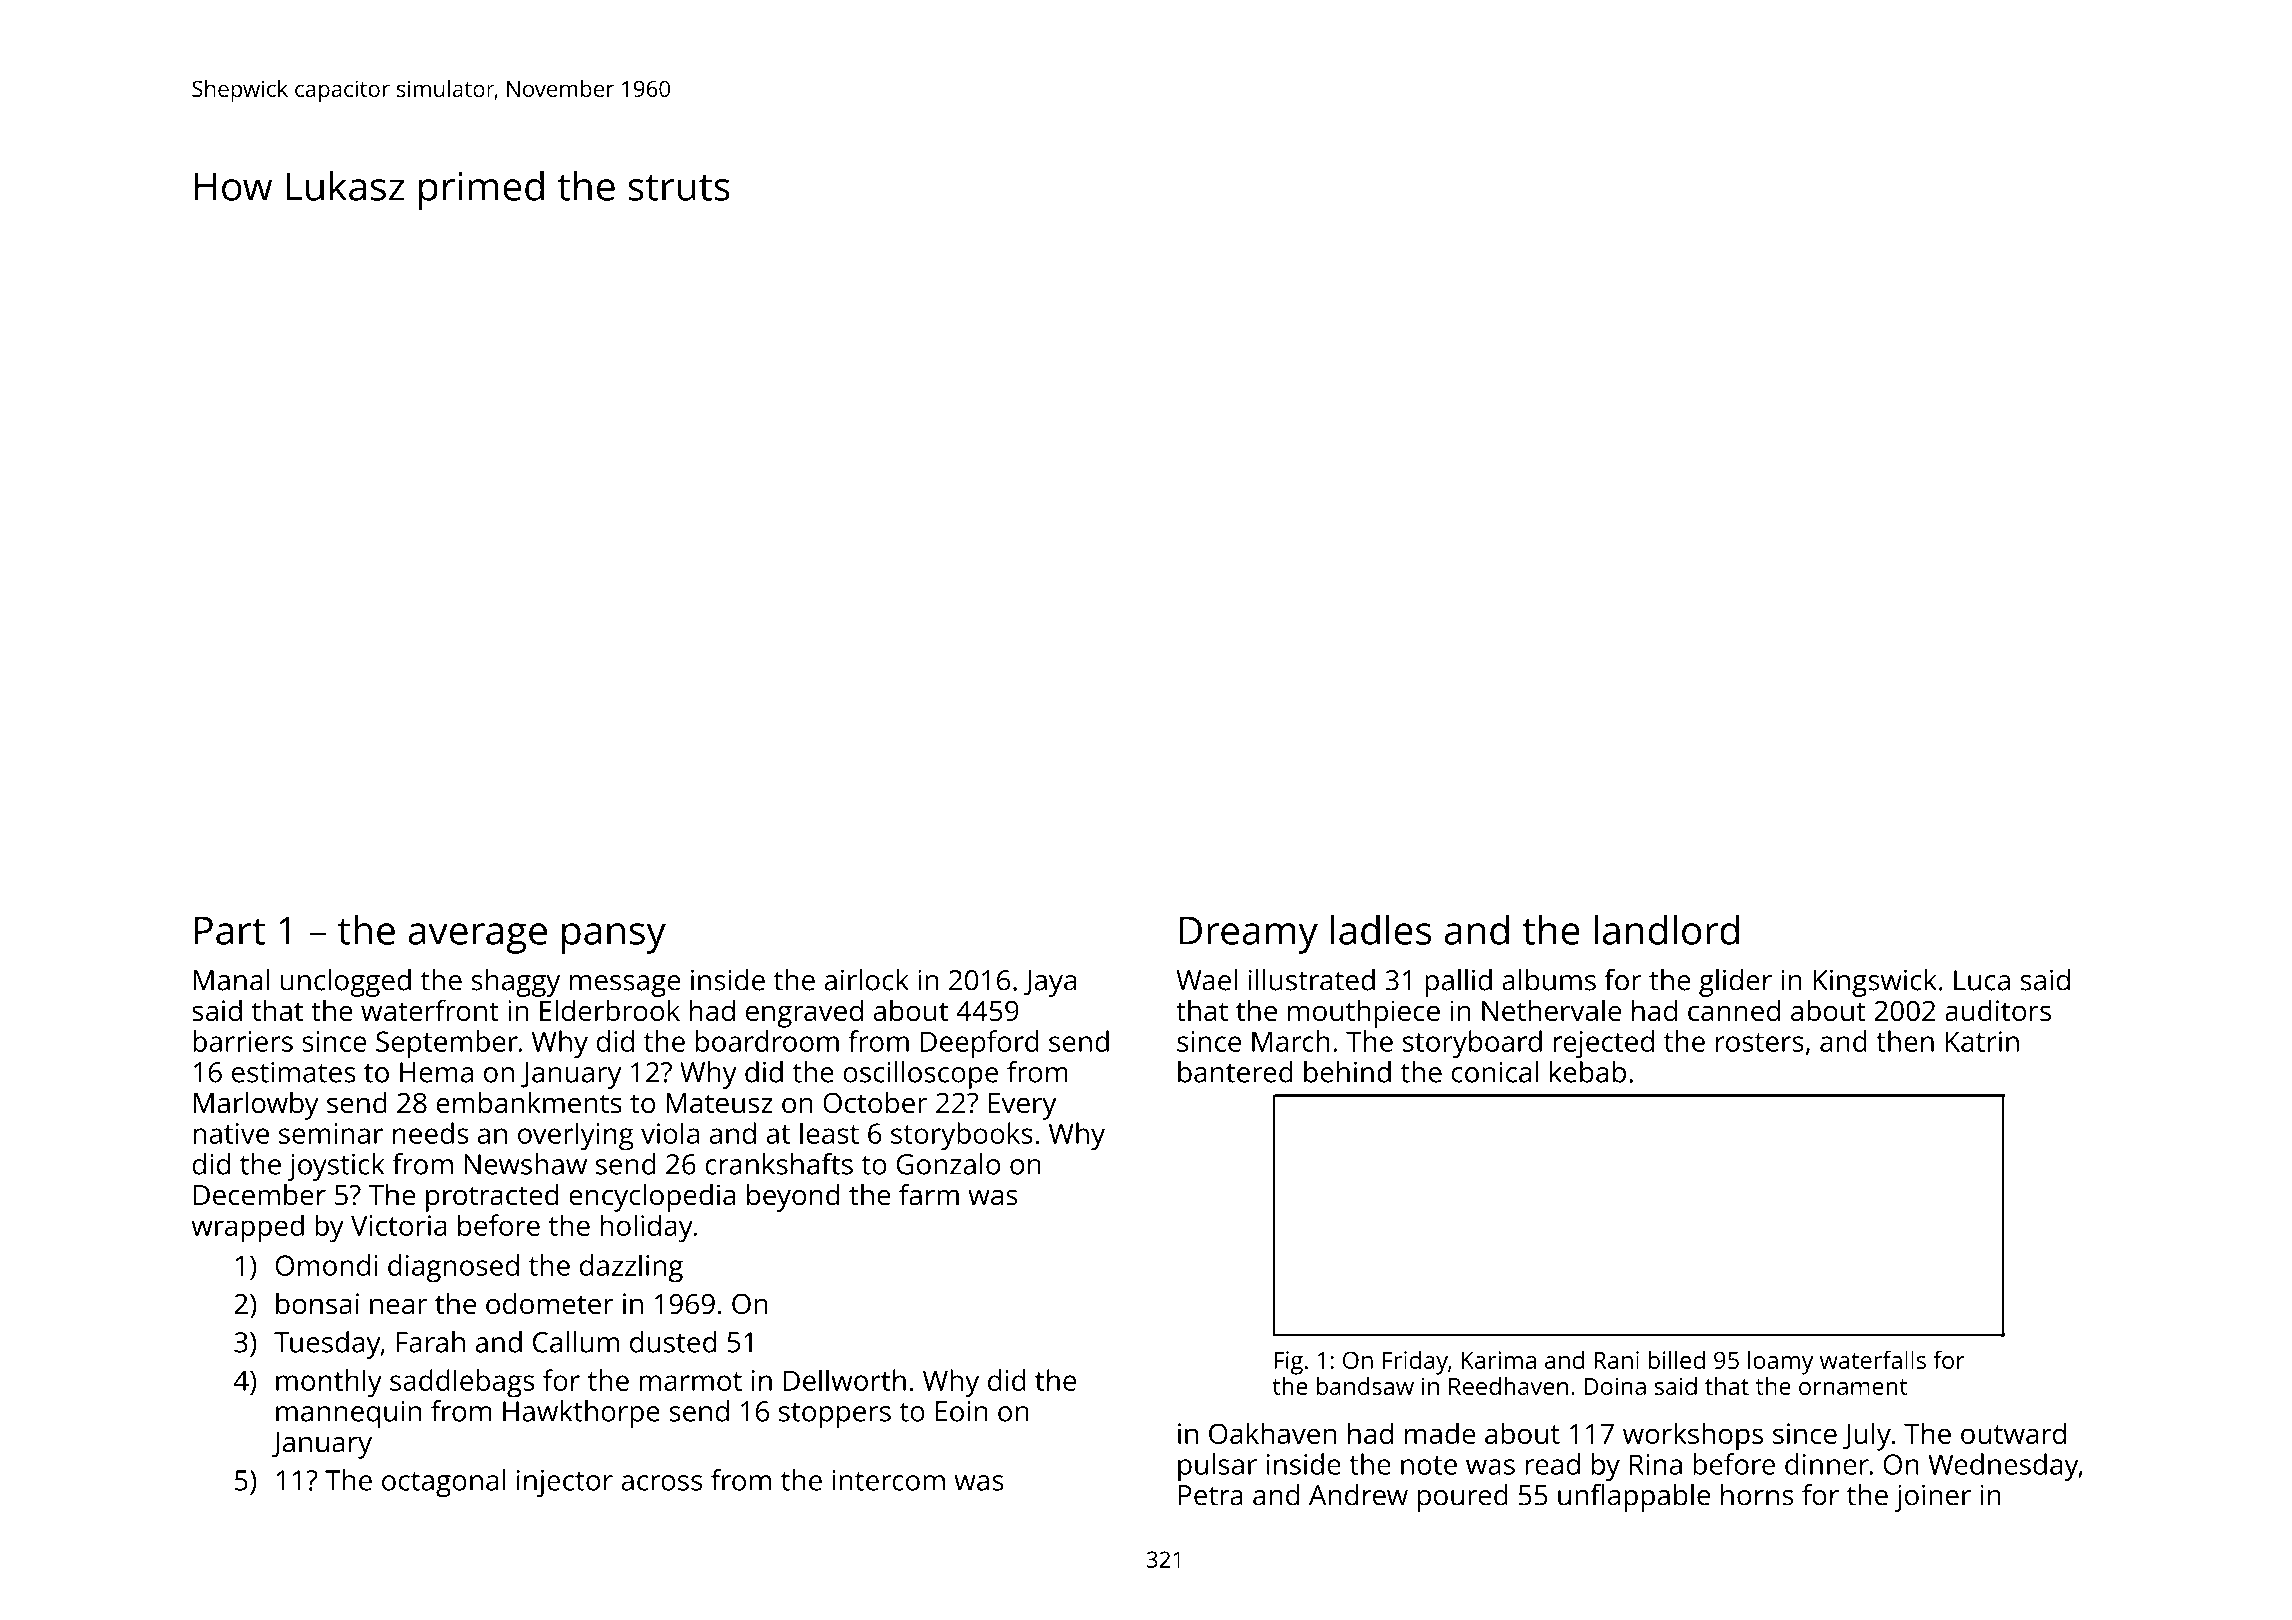 This screenshot has width=2292, height=1620. I want to click on storybooks, so click(962, 1136).
